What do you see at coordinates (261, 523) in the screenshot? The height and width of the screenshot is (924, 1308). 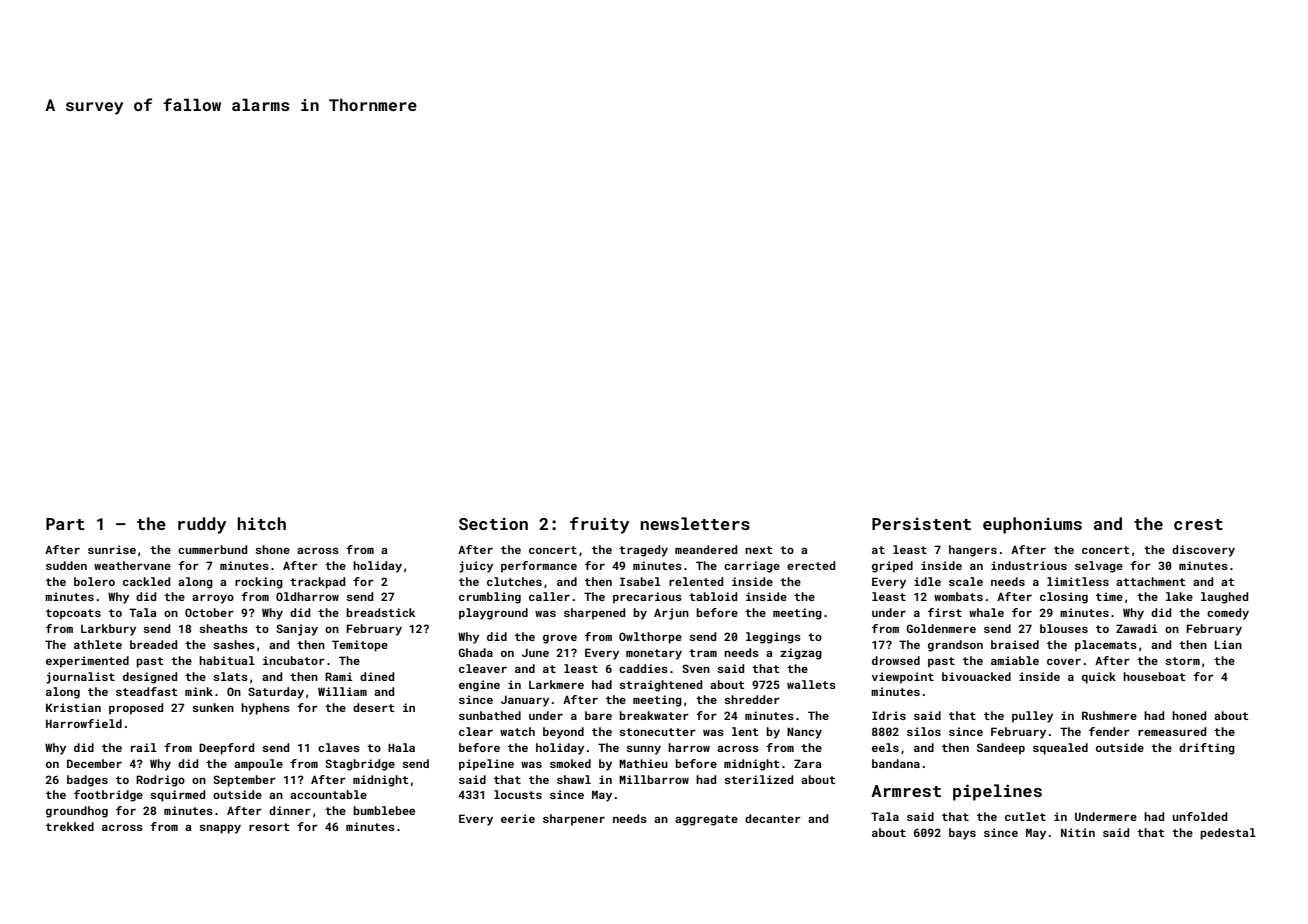 I see `hitch` at bounding box center [261, 523].
